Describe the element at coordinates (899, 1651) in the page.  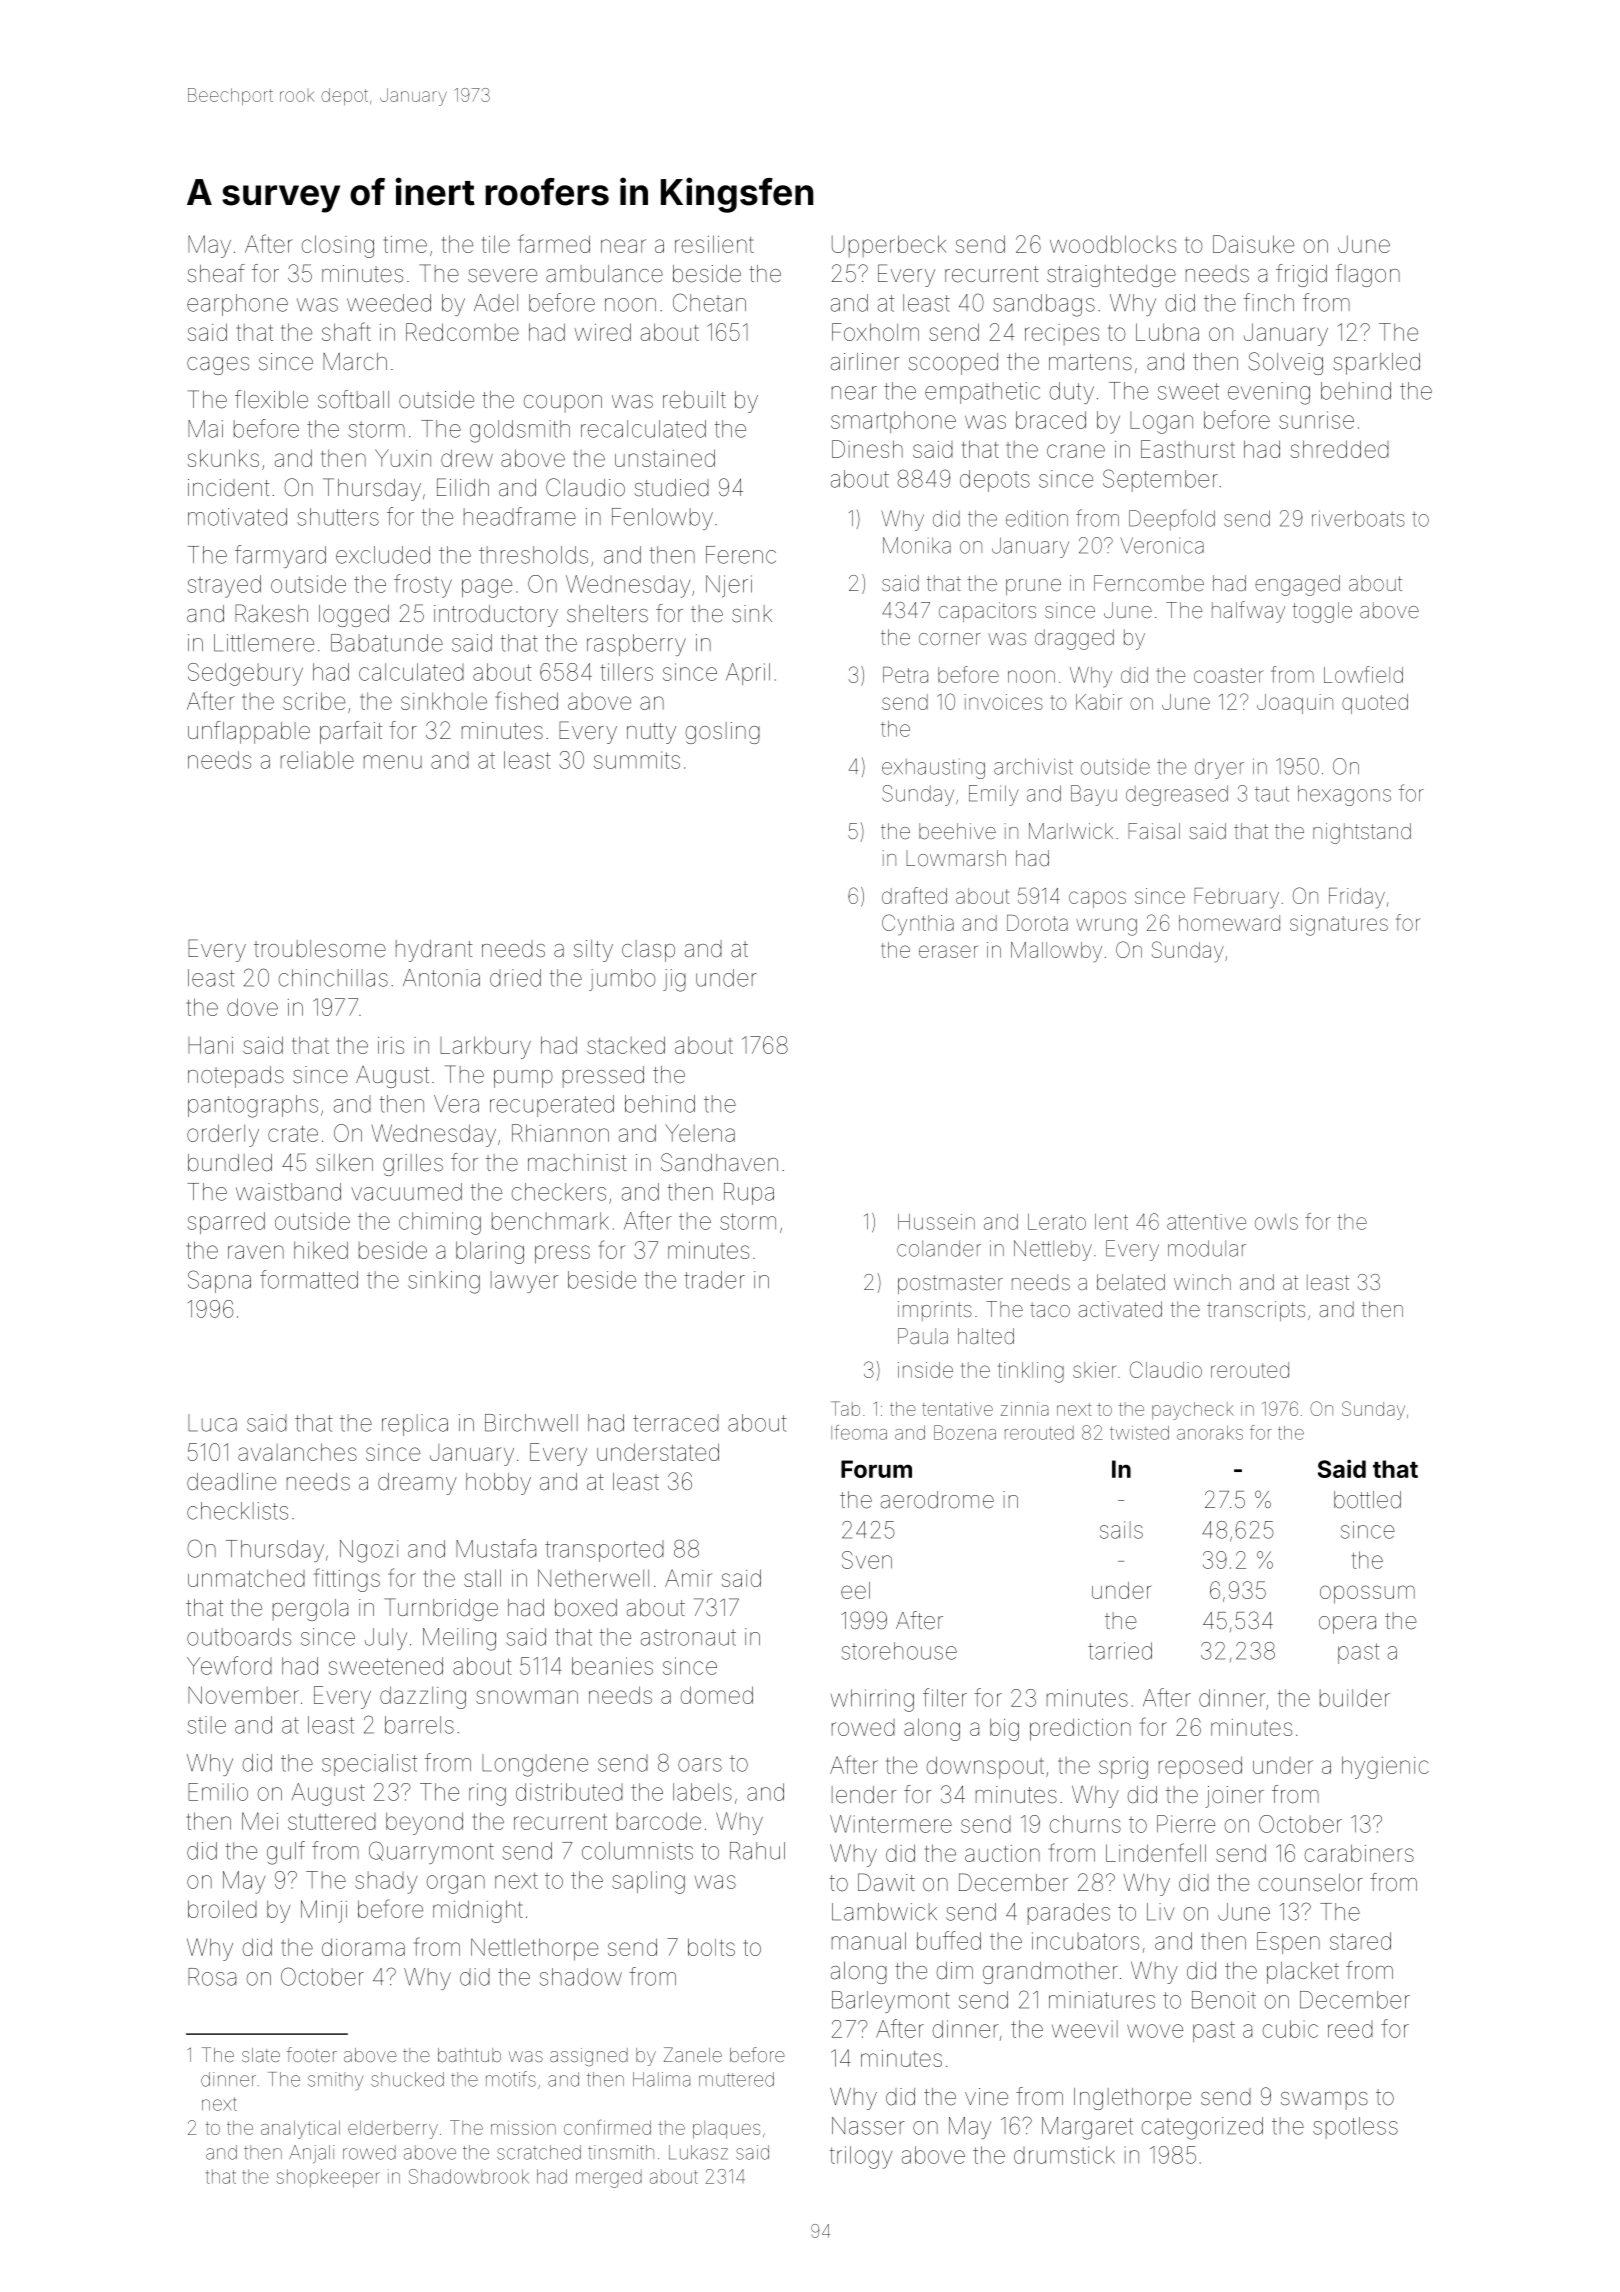
I see `storehouse` at that location.
